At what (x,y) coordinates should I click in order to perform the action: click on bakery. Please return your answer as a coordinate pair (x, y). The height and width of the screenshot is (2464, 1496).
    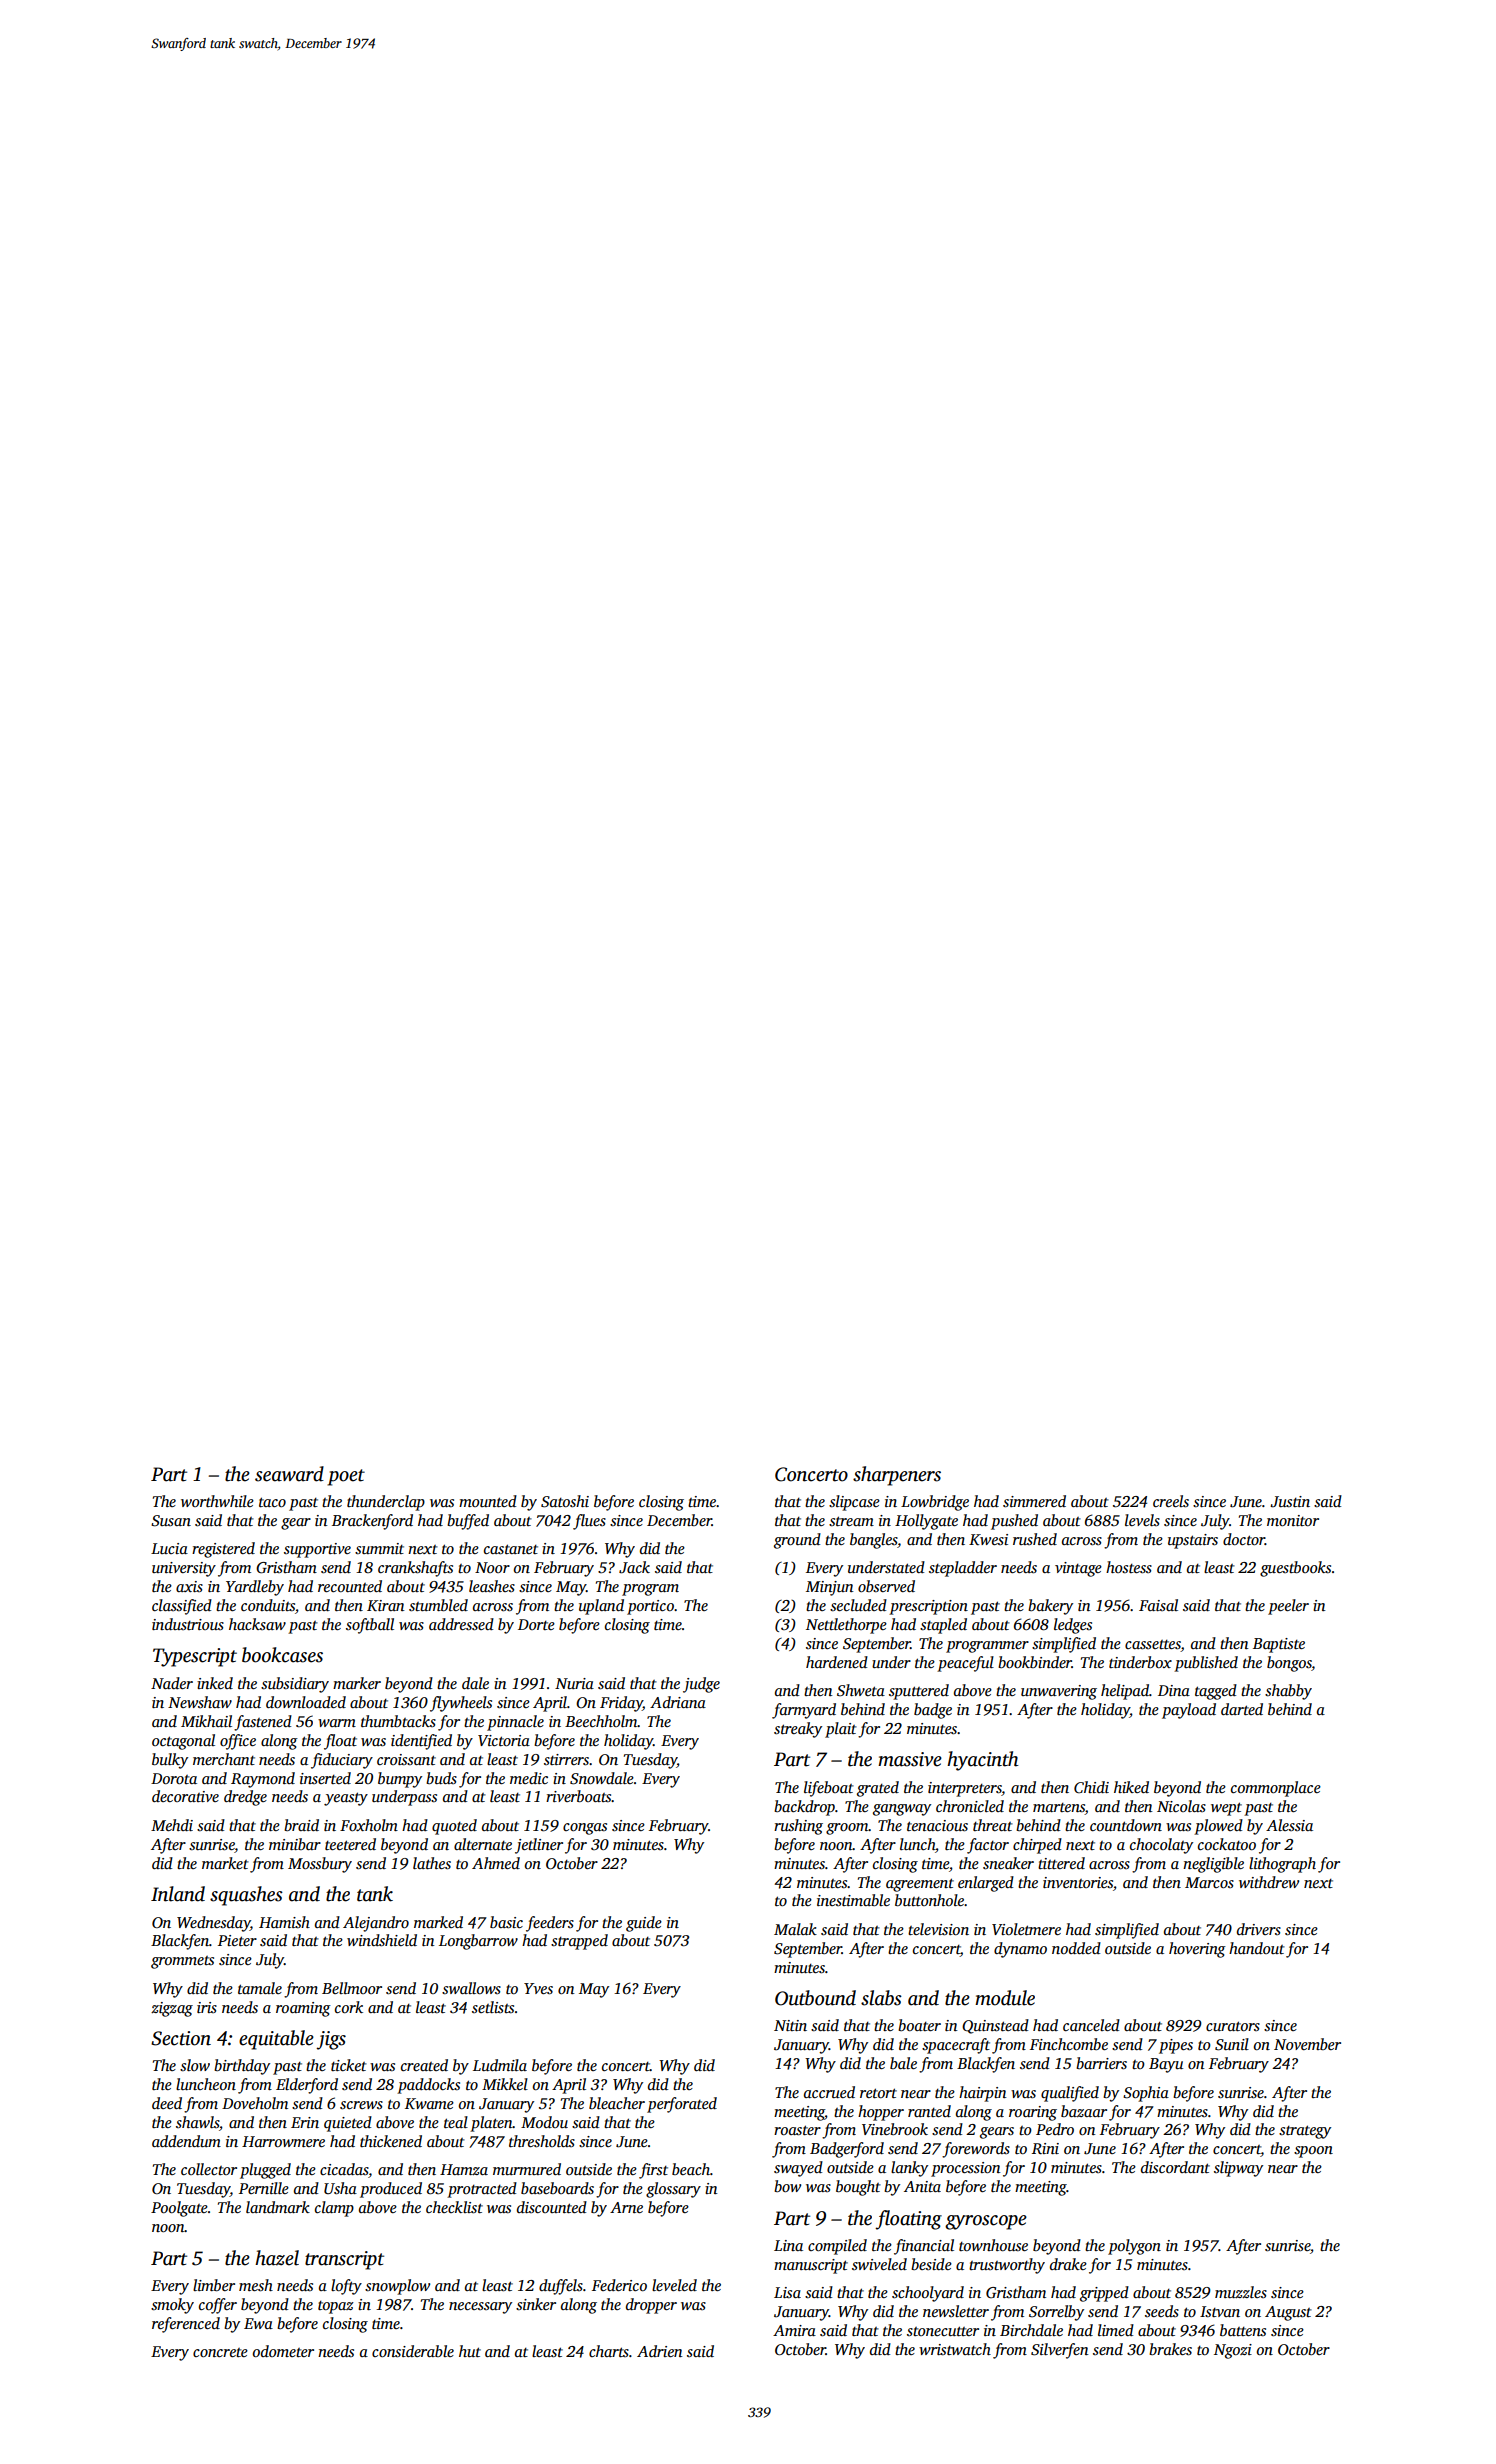
    Looking at the image, I should click on (1050, 1607).
